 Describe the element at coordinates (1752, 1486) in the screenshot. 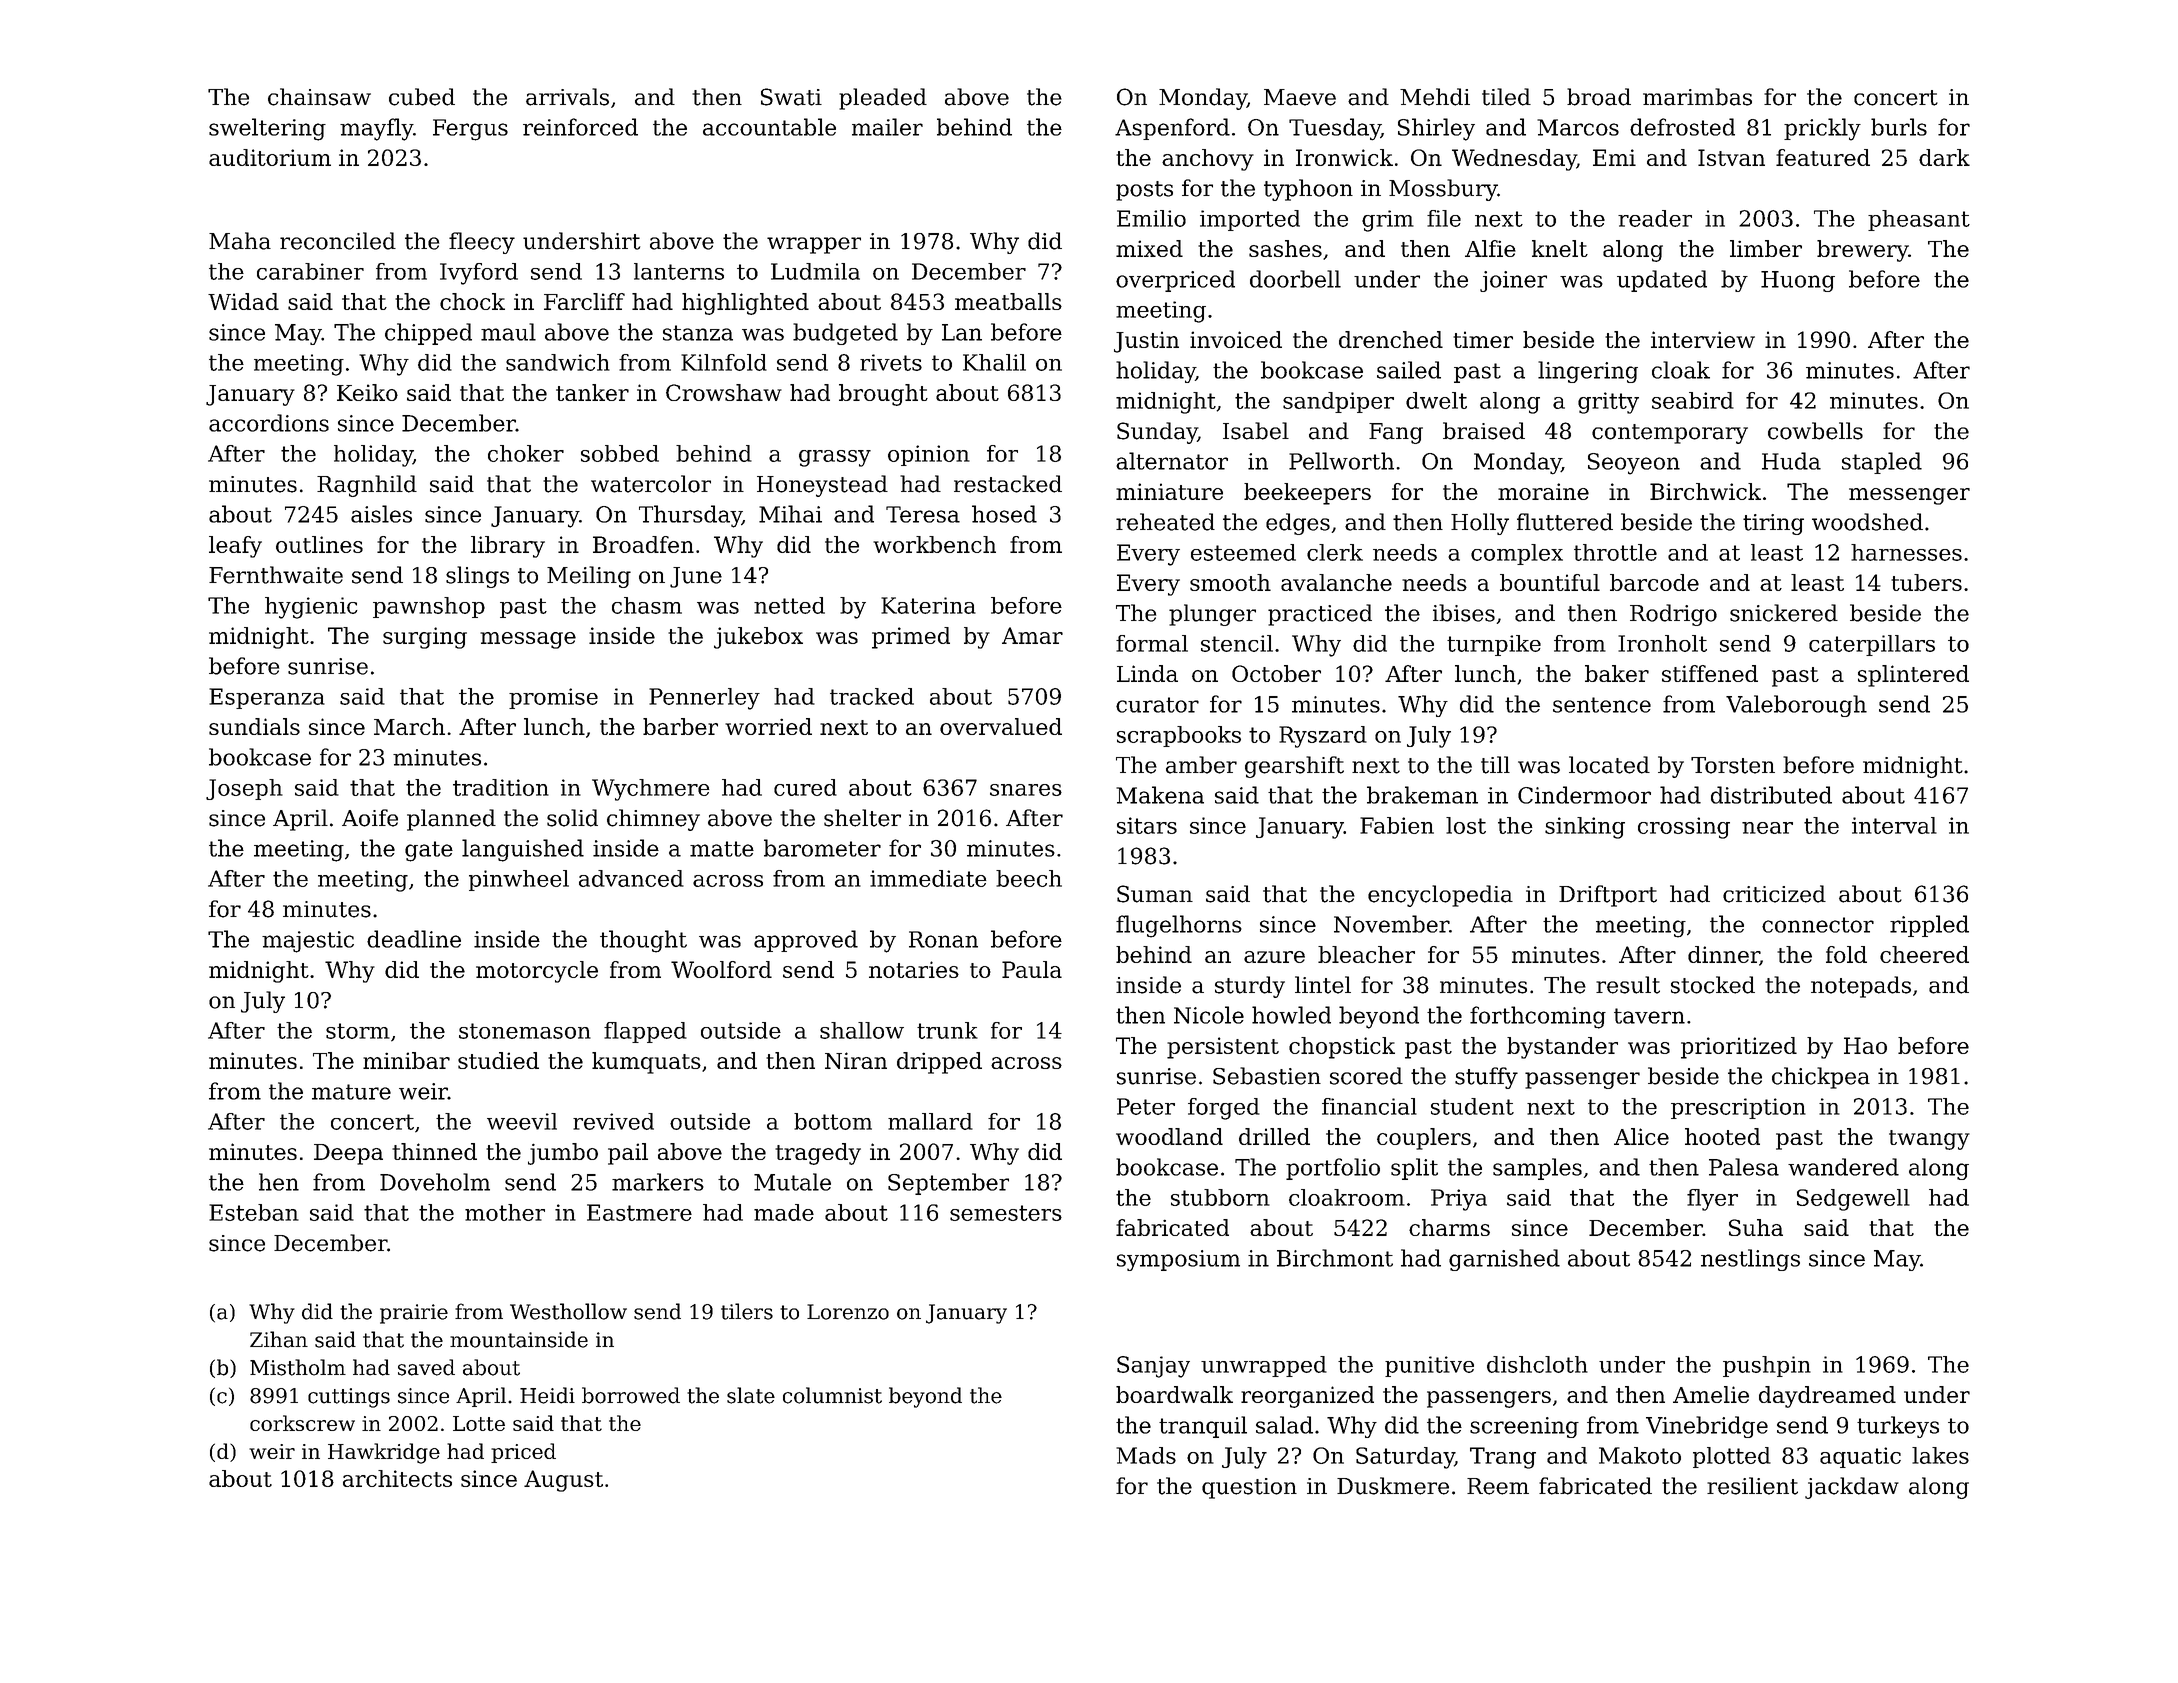

I see `resilient` at that location.
